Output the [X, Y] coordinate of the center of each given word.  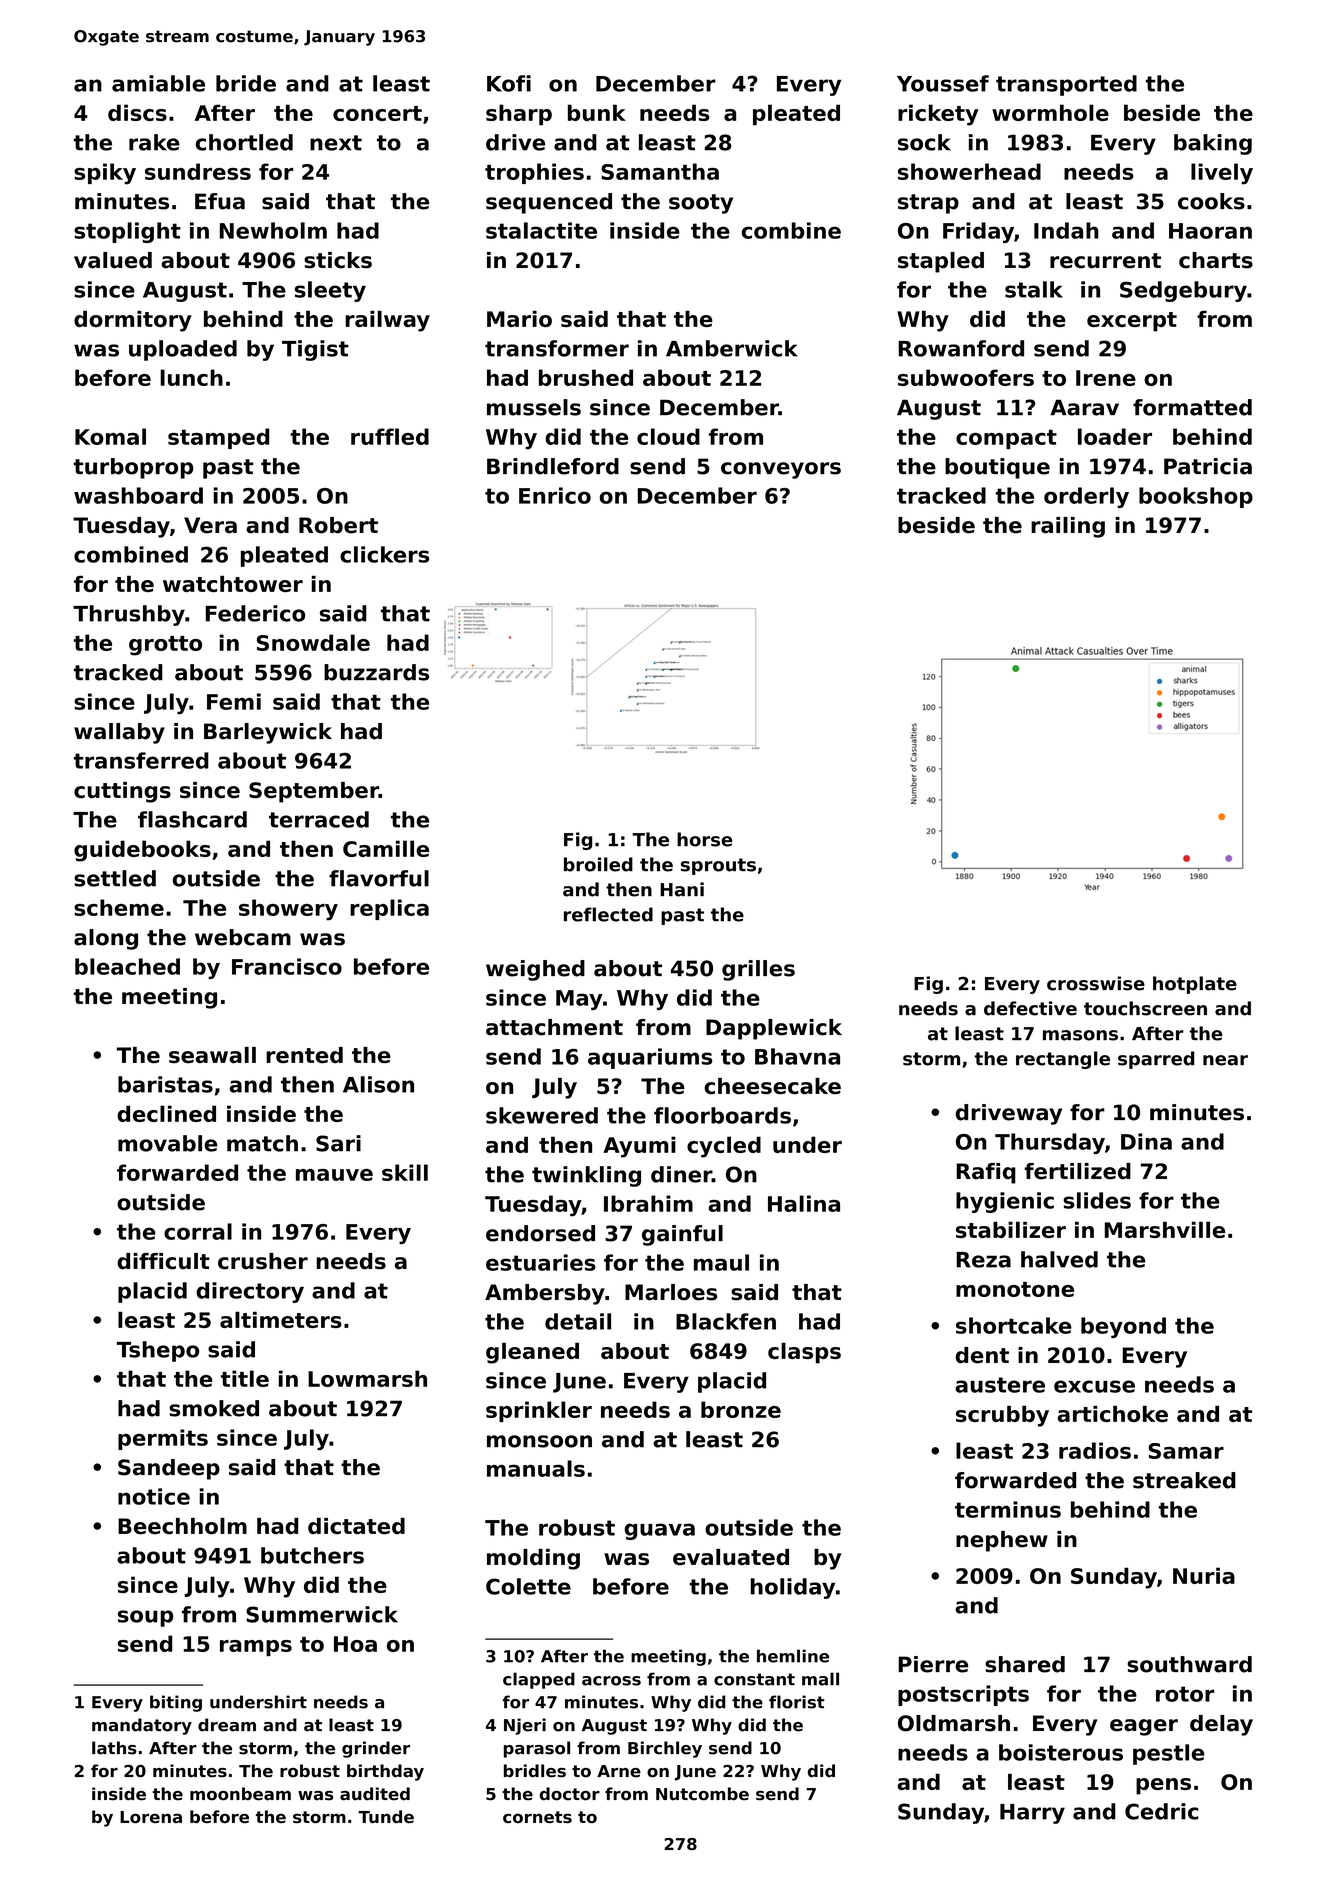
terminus [1008, 1509]
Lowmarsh [367, 1378]
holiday [793, 1588]
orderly [1086, 497]
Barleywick [268, 733]
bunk [597, 112]
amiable [158, 83]
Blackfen [726, 1321]
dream [227, 1725]
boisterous [1061, 1752]
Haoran [1210, 231]
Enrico [555, 495]
